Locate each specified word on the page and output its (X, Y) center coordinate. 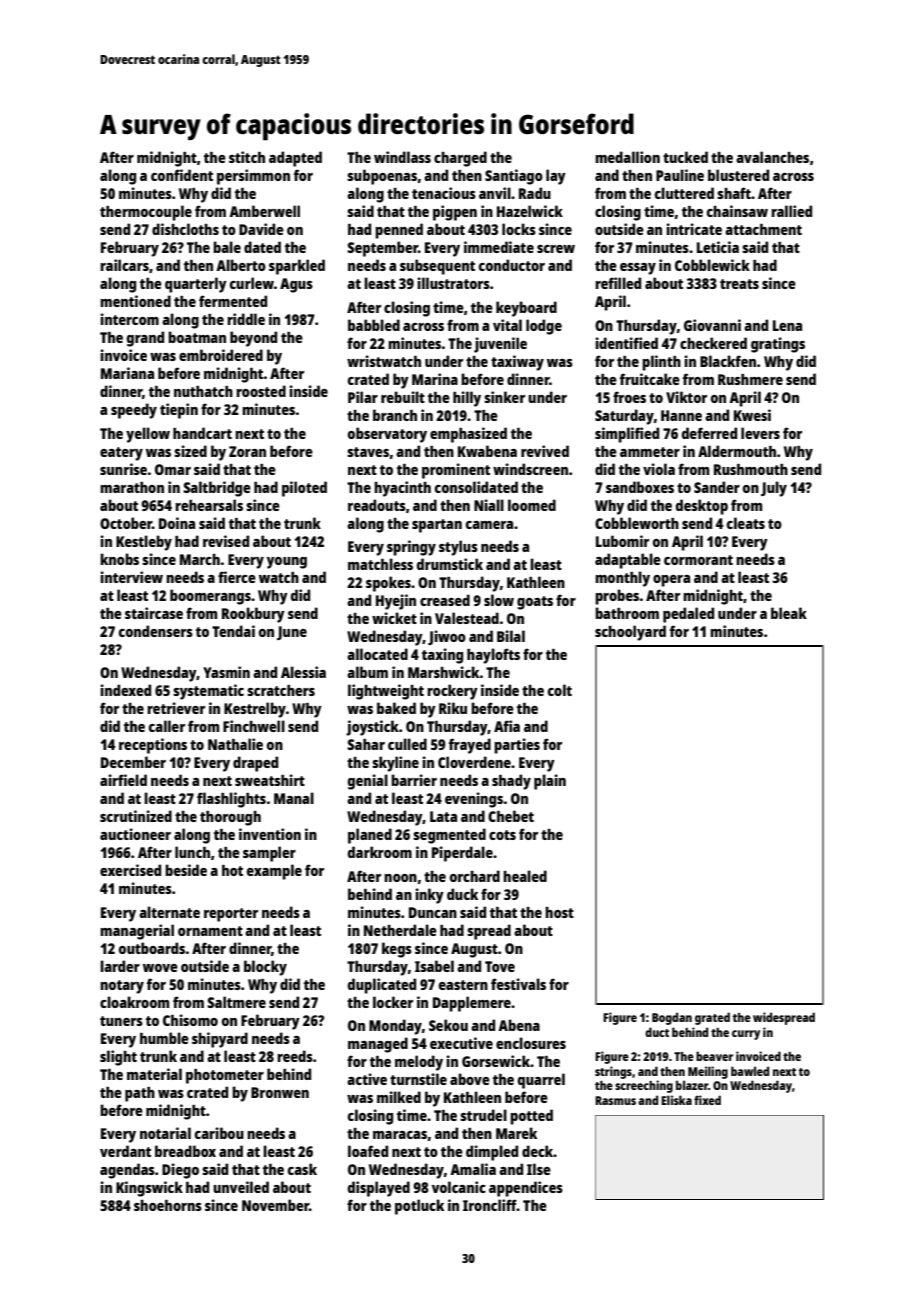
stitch (247, 157)
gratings (778, 345)
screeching (644, 1086)
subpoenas (382, 177)
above (470, 1079)
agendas (127, 1171)
